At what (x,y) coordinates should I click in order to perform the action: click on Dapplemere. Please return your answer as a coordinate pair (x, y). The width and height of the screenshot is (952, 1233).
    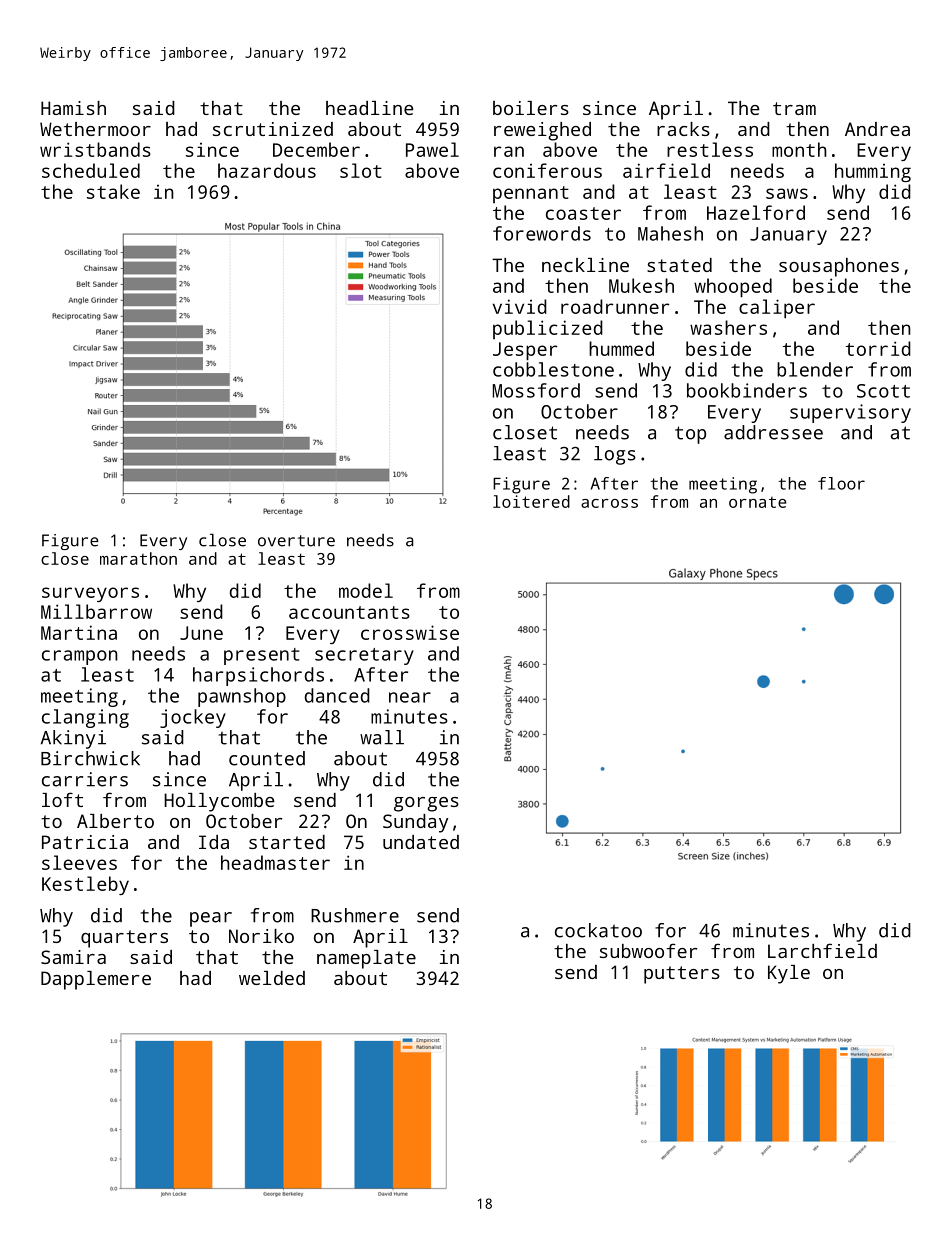
    Looking at the image, I should click on (96, 980).
